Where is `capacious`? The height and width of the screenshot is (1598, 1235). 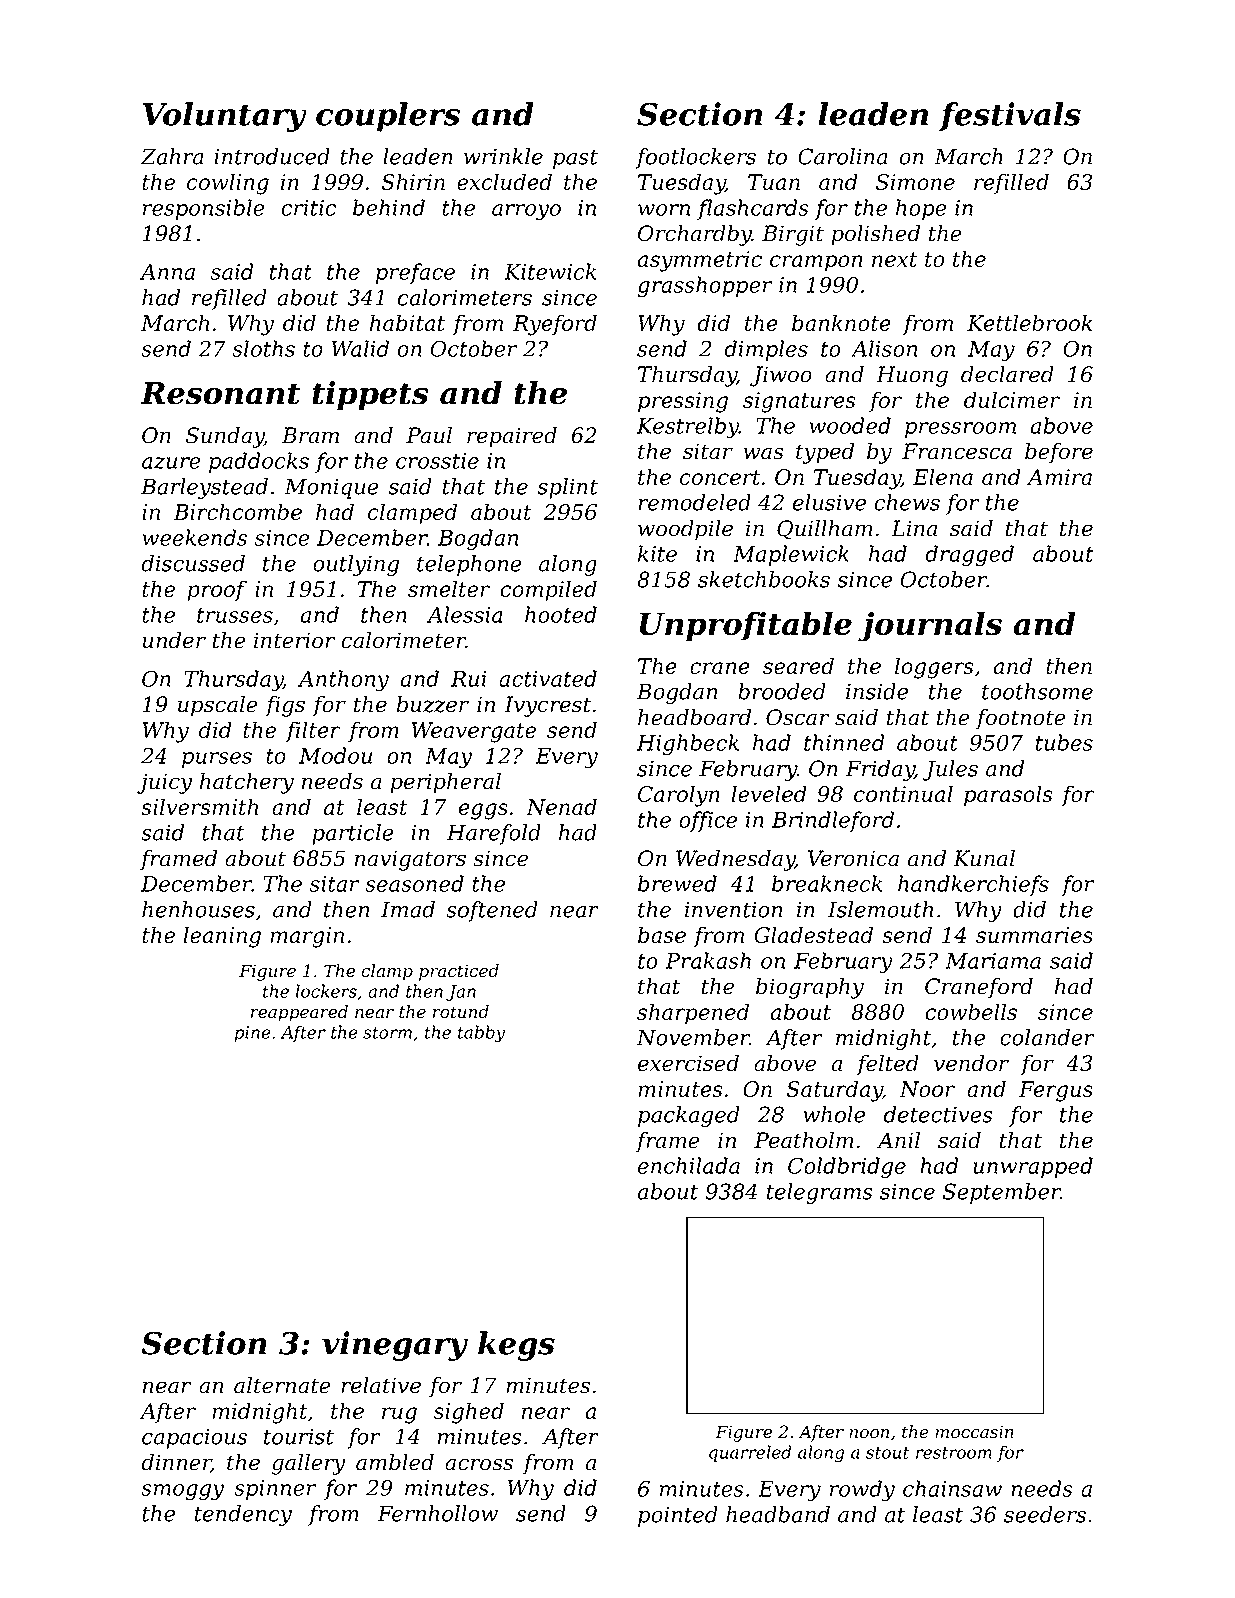 capacious is located at coordinates (194, 1439).
